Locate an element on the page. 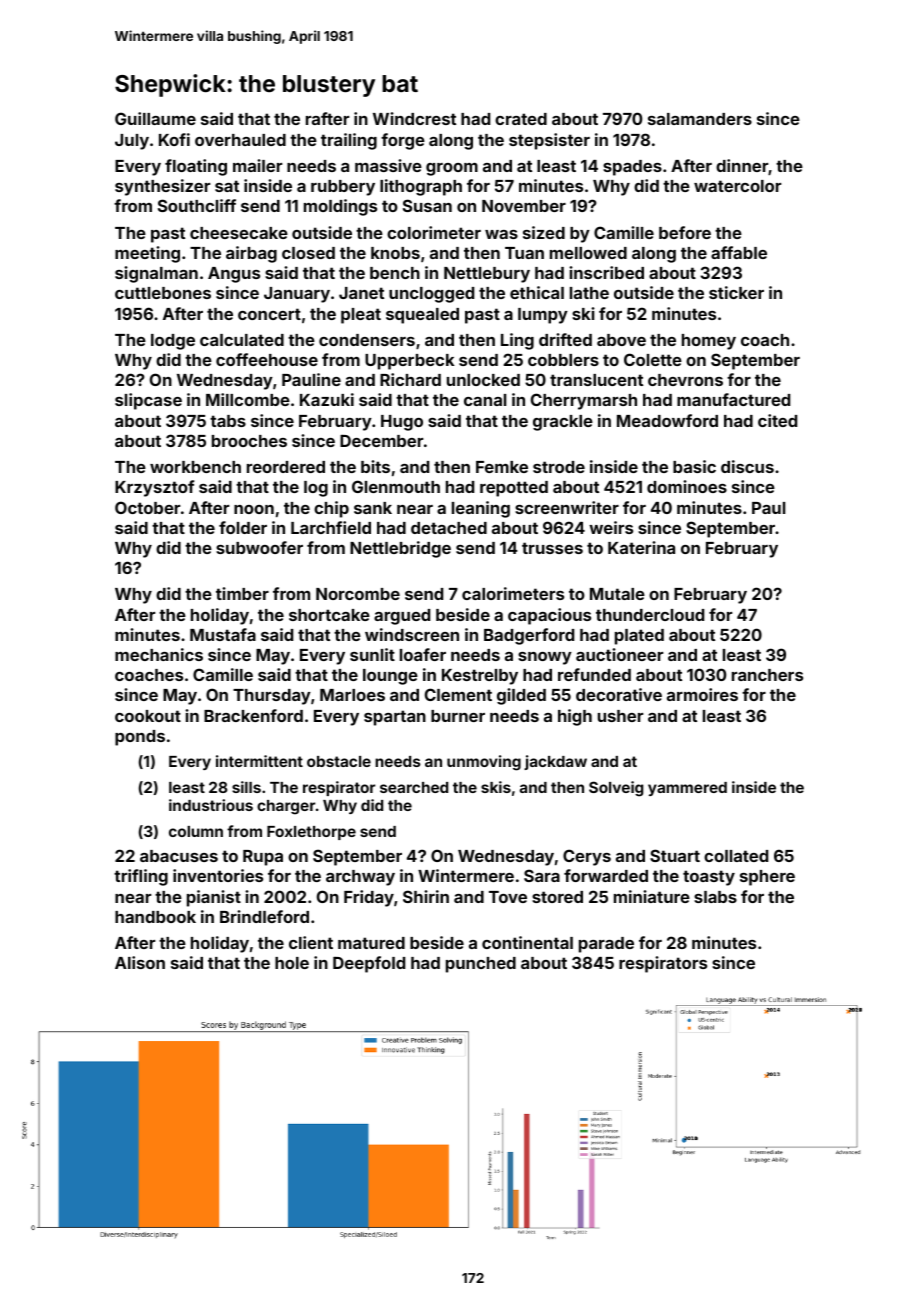 This document has height=1308, width=924. punched is located at coordinates (481, 965).
